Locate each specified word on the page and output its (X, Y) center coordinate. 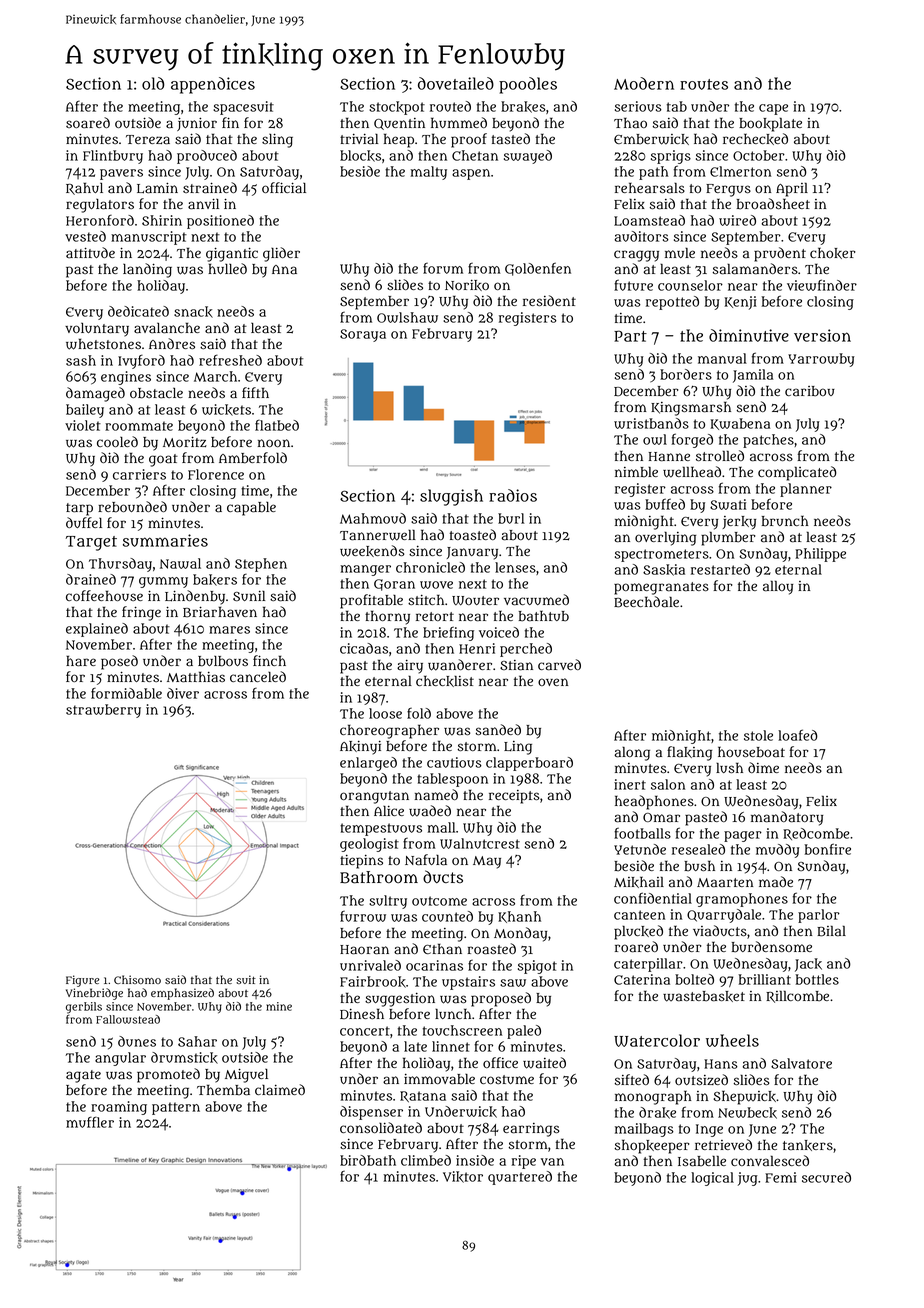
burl (511, 518)
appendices (213, 85)
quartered (520, 1178)
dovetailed (456, 83)
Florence (216, 474)
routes (704, 84)
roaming (119, 1108)
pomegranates (661, 588)
